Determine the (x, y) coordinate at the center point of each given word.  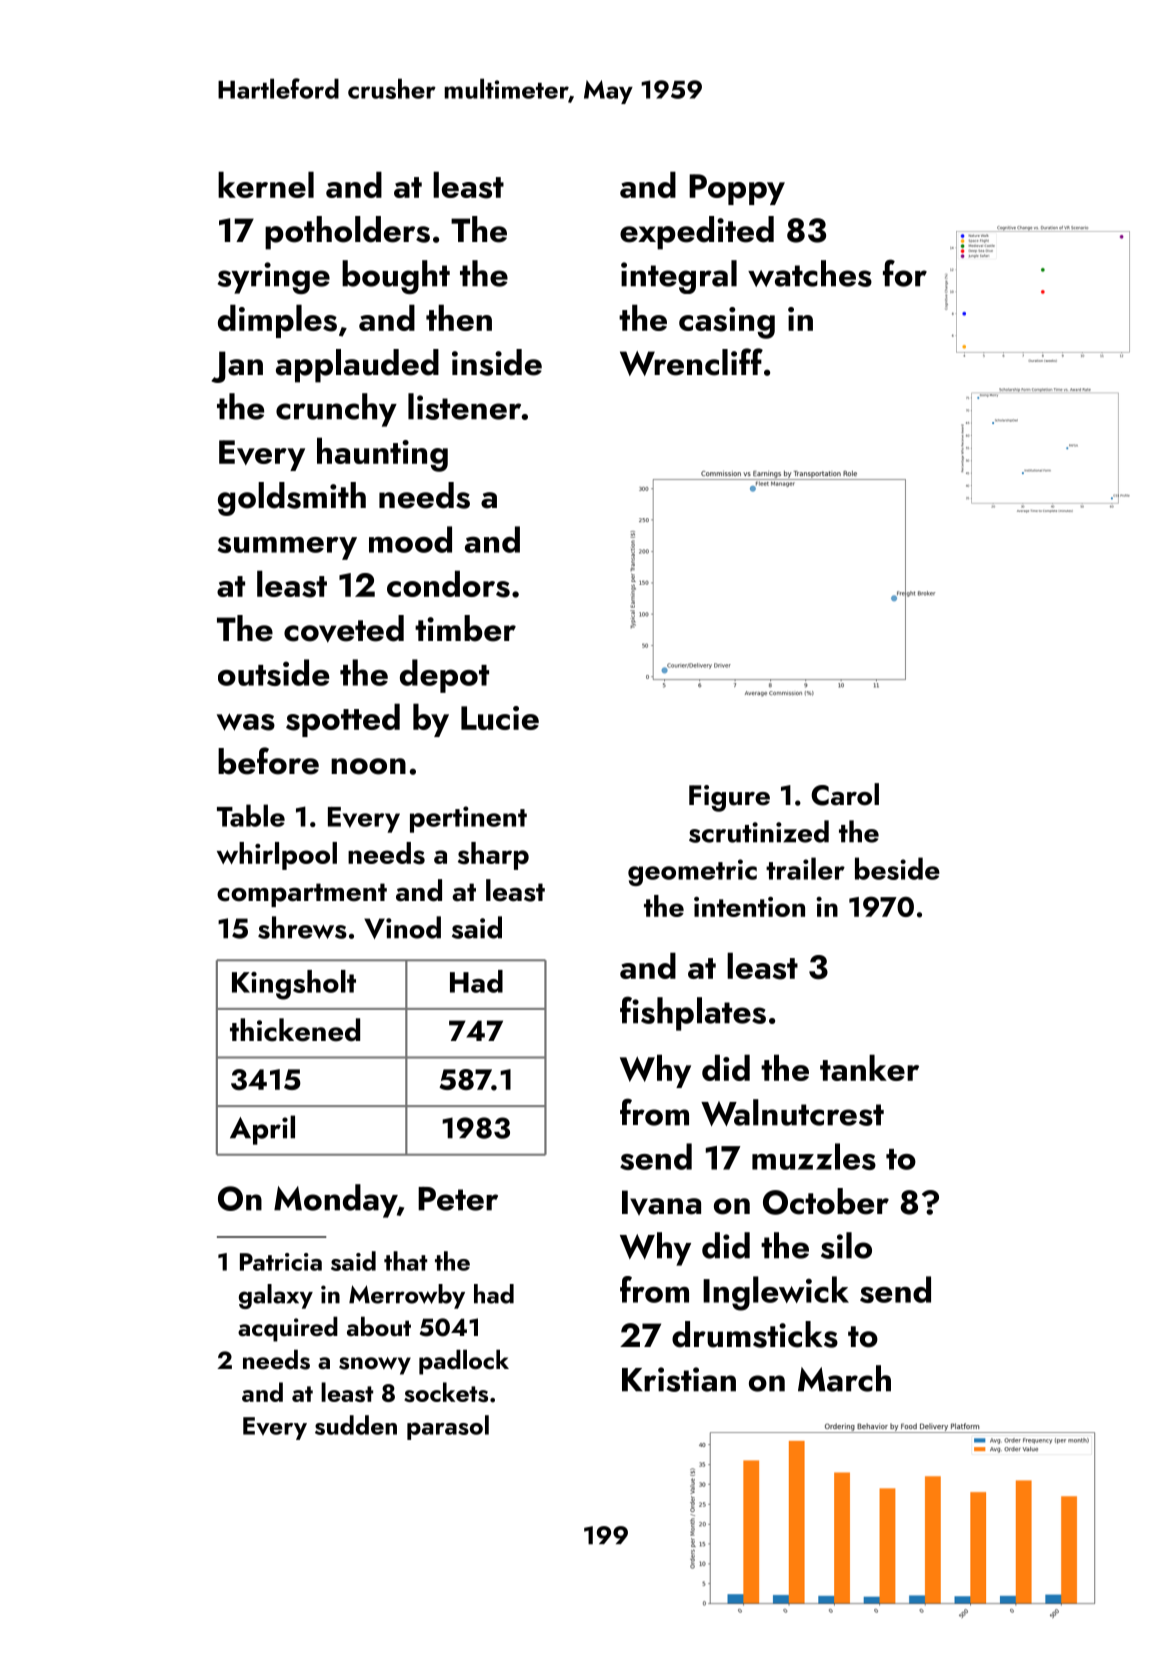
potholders (347, 233)
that (405, 1261)
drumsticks (755, 1334)
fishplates (693, 1013)
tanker (869, 1067)
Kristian (679, 1379)
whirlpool (277, 856)
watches (810, 273)
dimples (277, 321)
